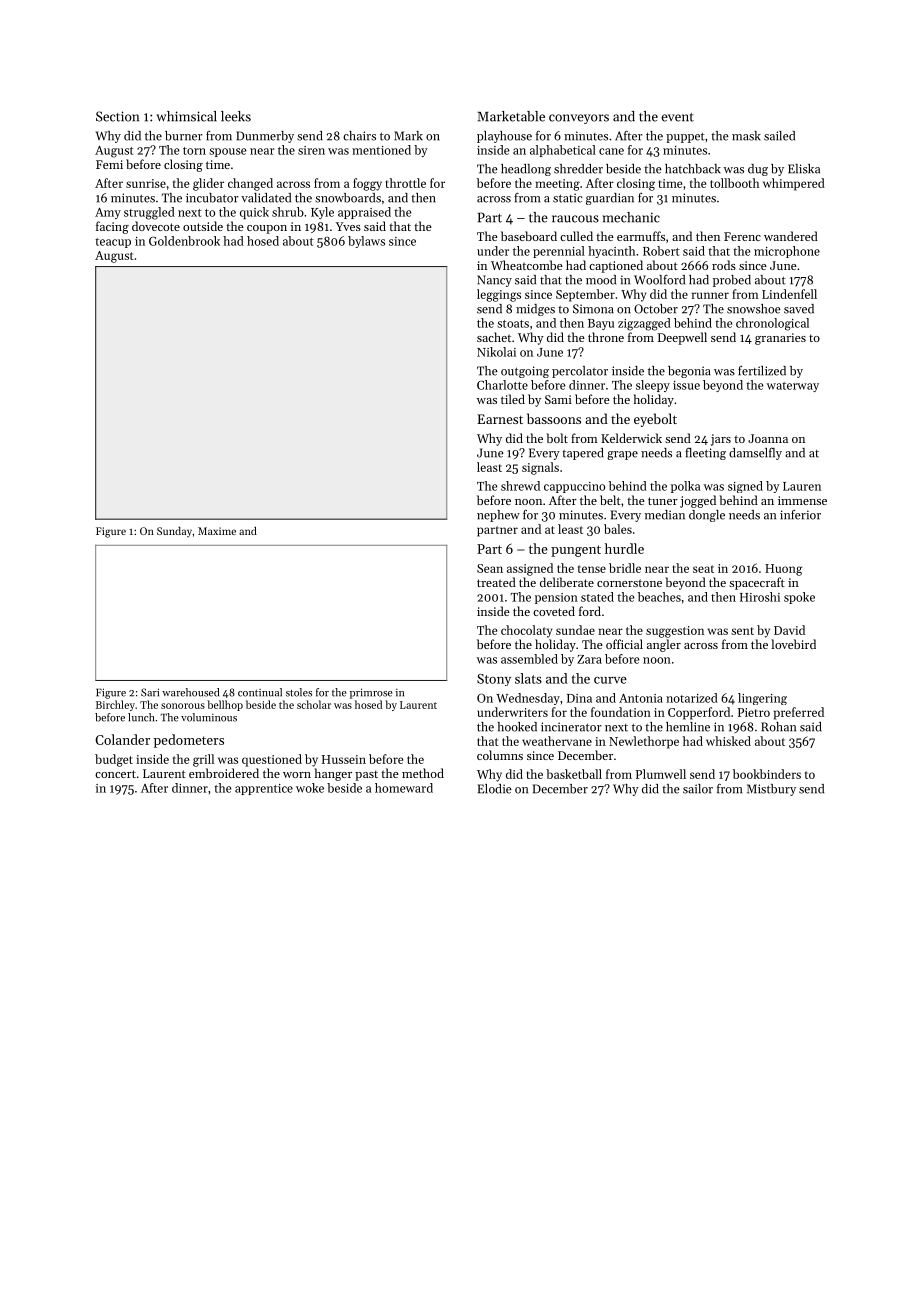 The width and height of the screenshot is (924, 1308). I want to click on foggy, so click(367, 184).
